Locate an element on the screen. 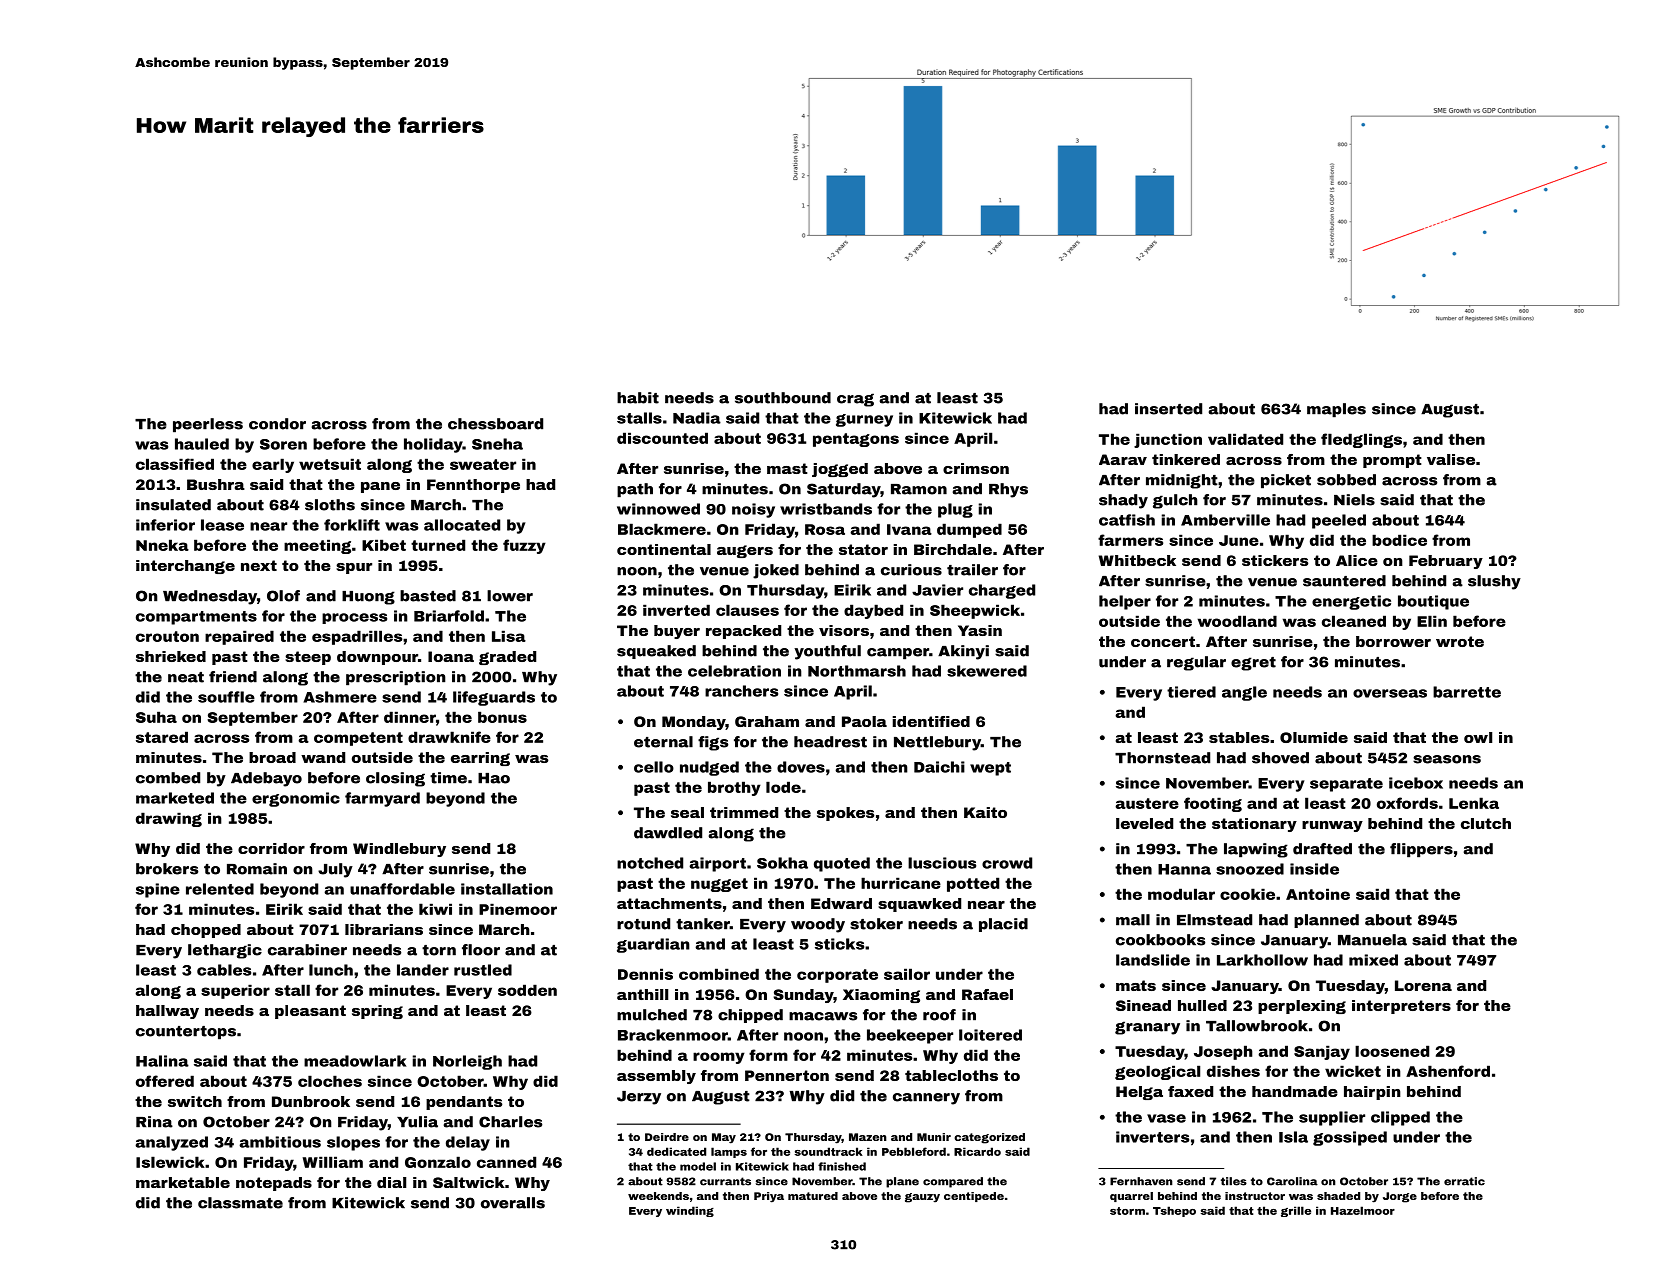 Image resolution: width=1661 pixels, height=1284 pixels. unaffordable is located at coordinates (402, 889).
